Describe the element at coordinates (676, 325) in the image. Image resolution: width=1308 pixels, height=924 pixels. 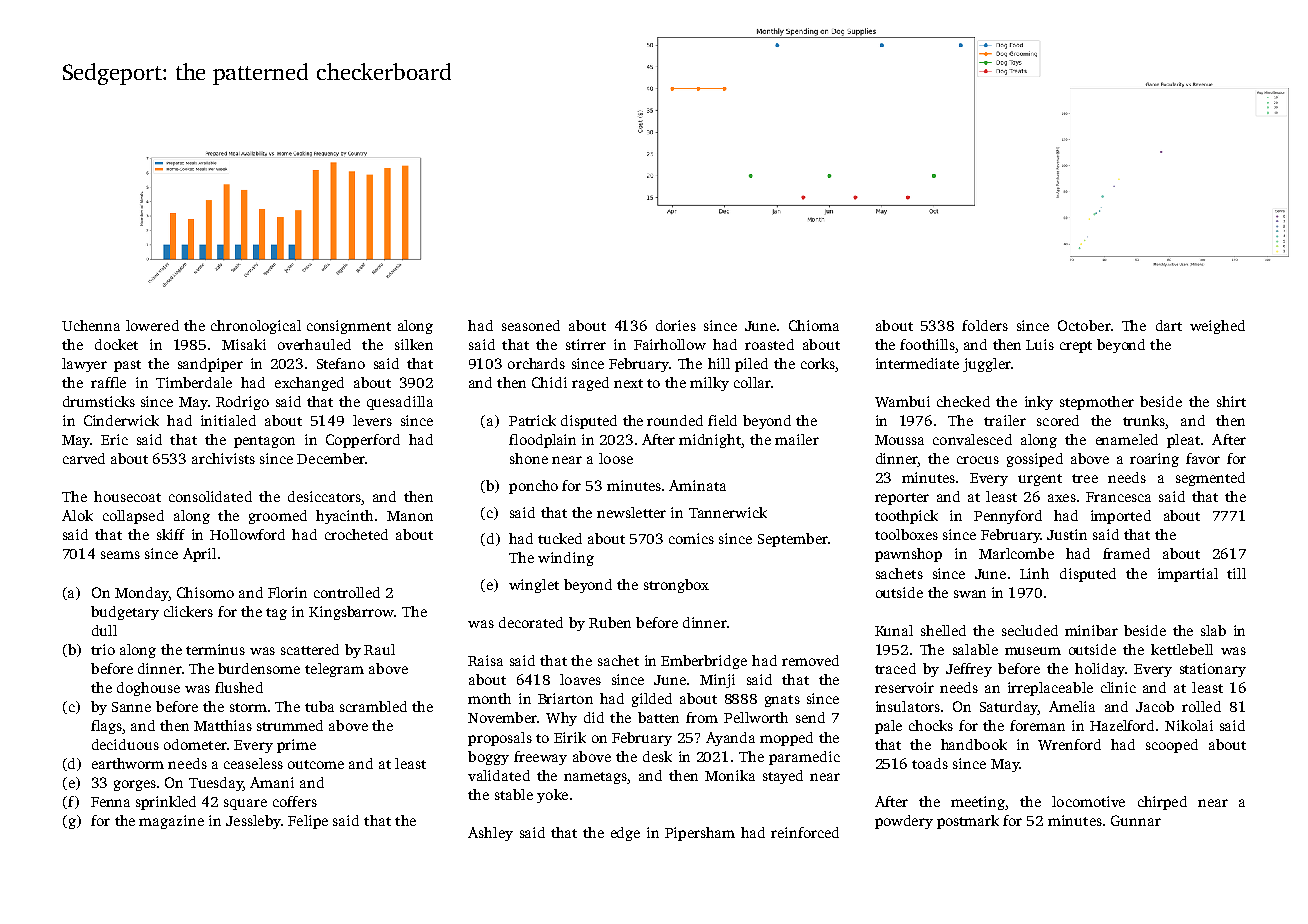
I see `dories` at that location.
